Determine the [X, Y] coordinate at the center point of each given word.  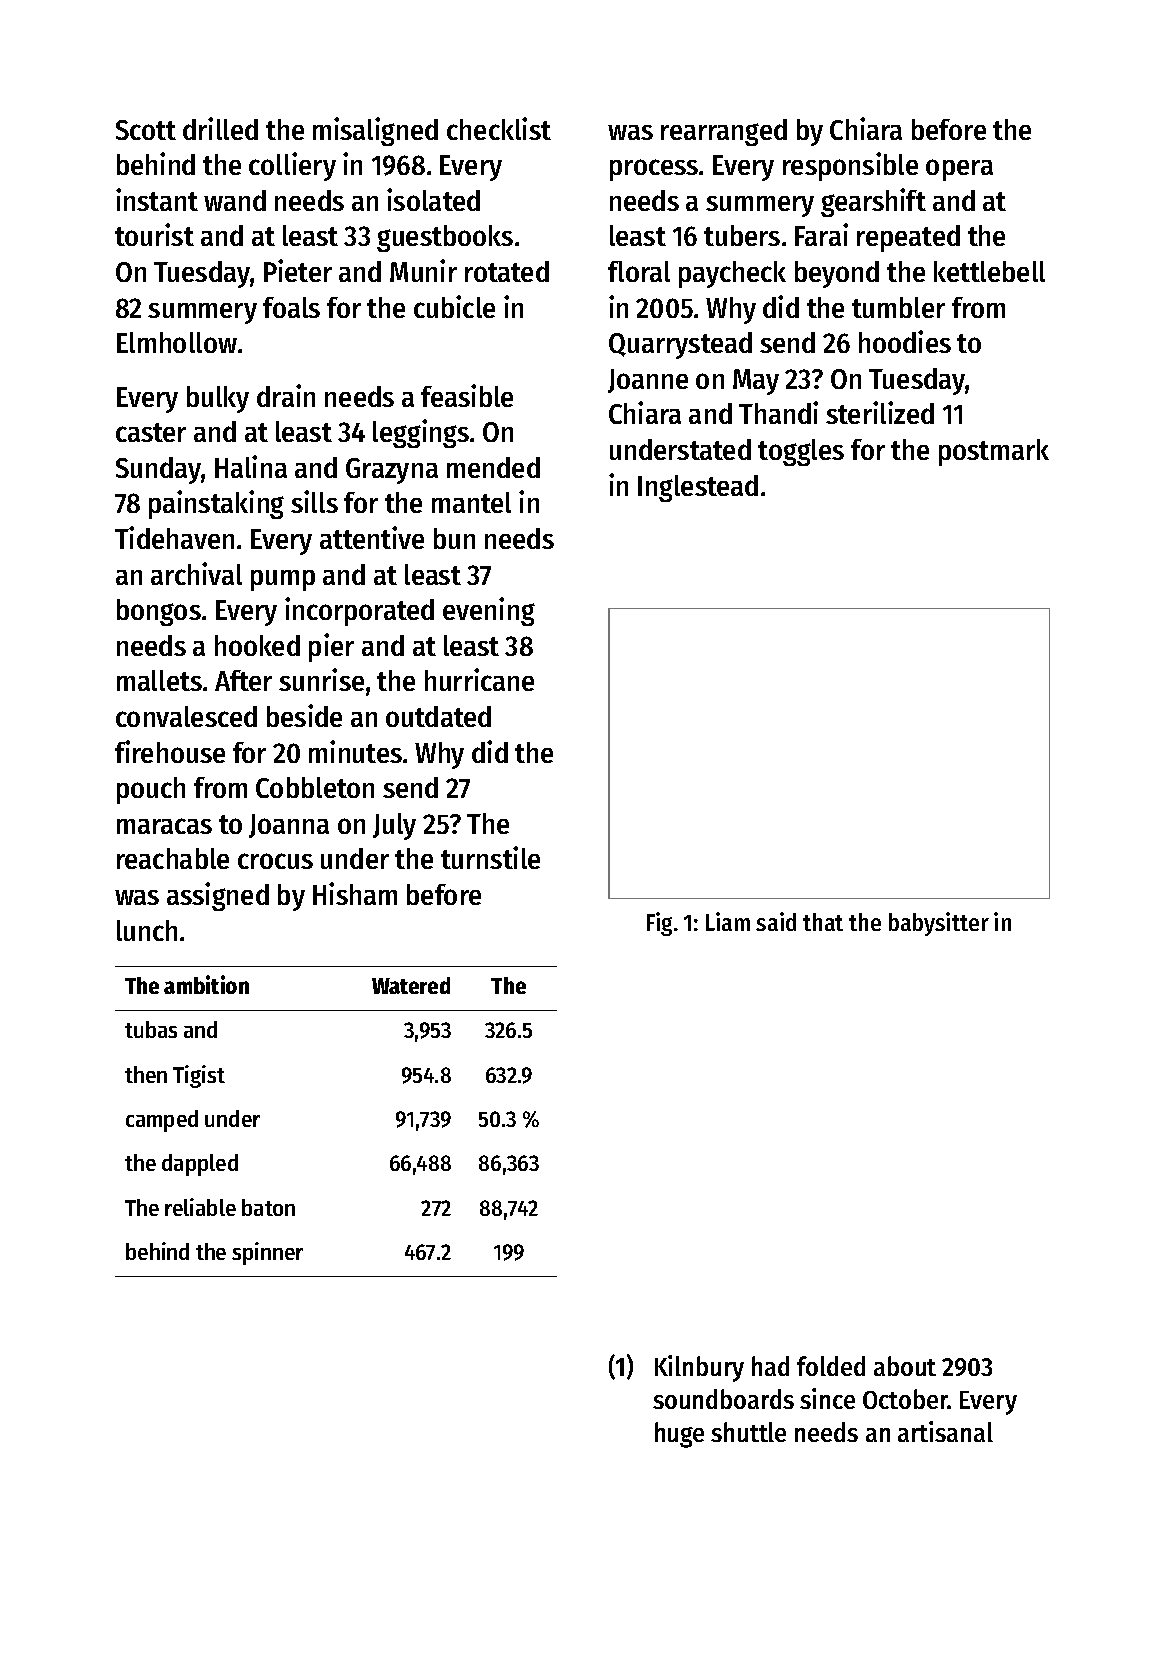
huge [679, 1435]
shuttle [748, 1432]
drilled [220, 128]
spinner [267, 1253]
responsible [850, 166]
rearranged [724, 132]
